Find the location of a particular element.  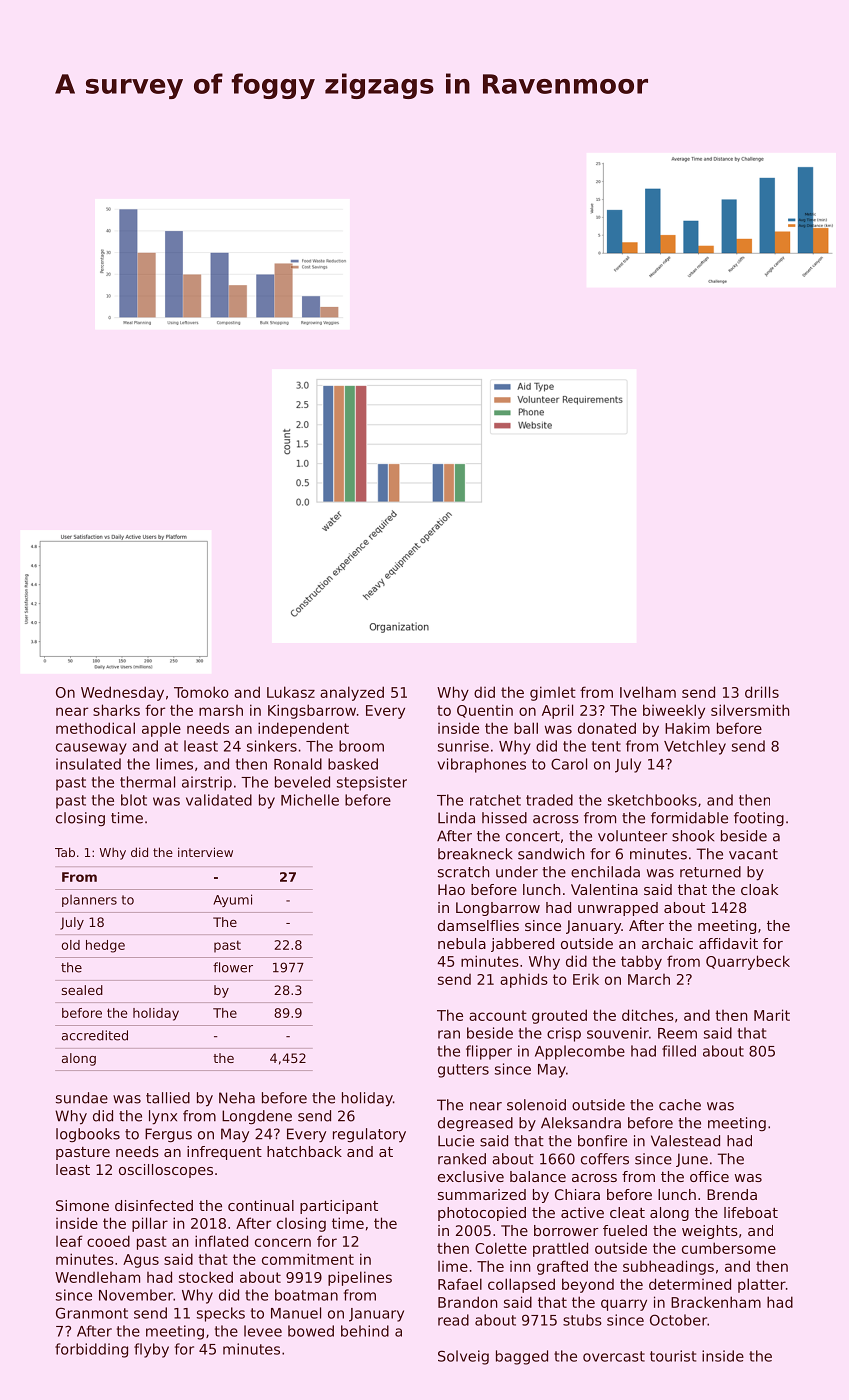

analyzed is located at coordinates (352, 693).
